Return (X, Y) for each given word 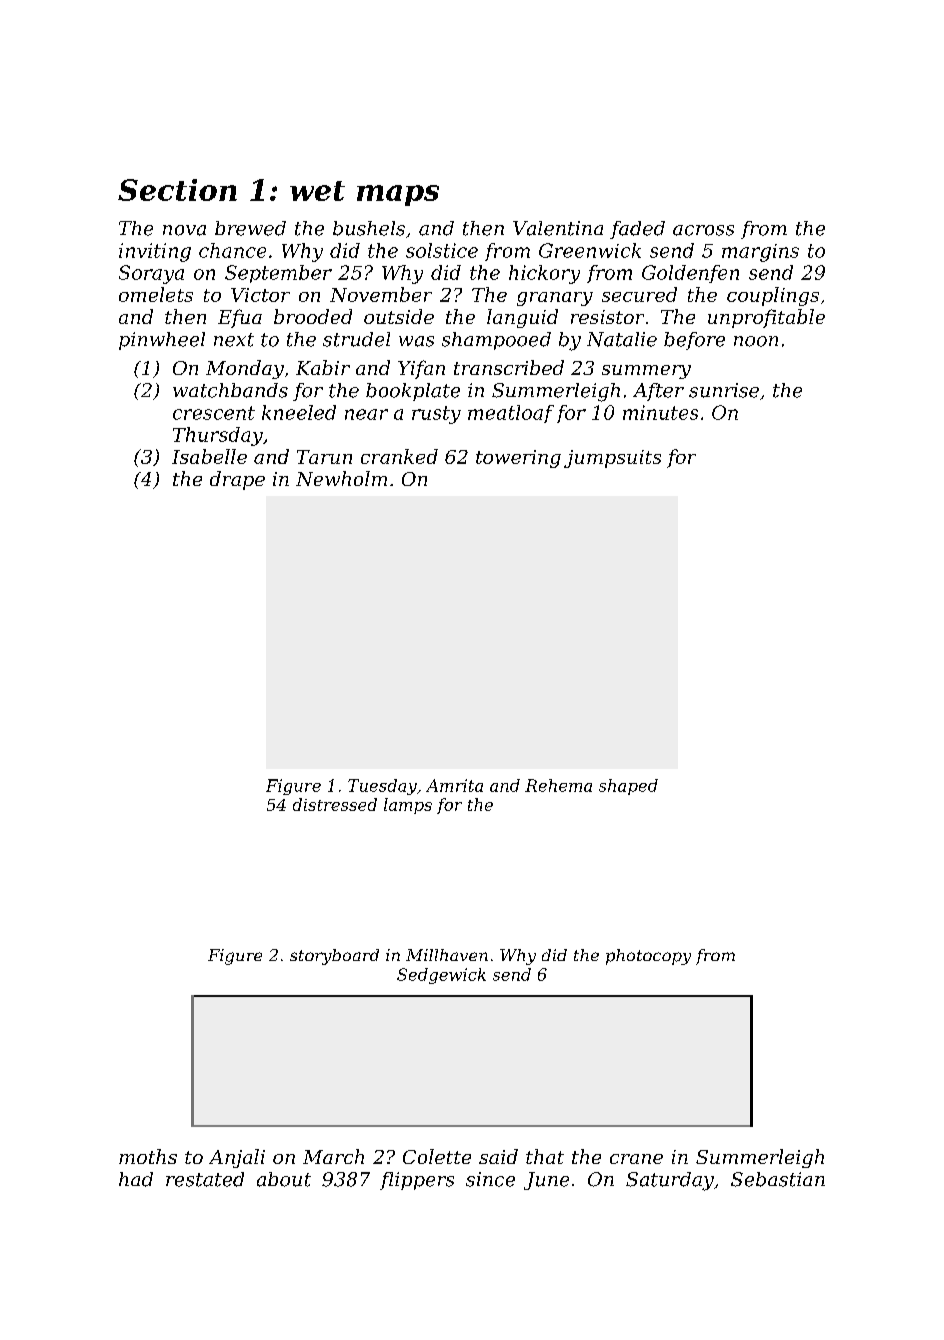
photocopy (648, 957)
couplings (773, 296)
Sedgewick (441, 976)
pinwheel (162, 341)
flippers (417, 1181)
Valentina (558, 228)
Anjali (237, 1158)
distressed (335, 804)
